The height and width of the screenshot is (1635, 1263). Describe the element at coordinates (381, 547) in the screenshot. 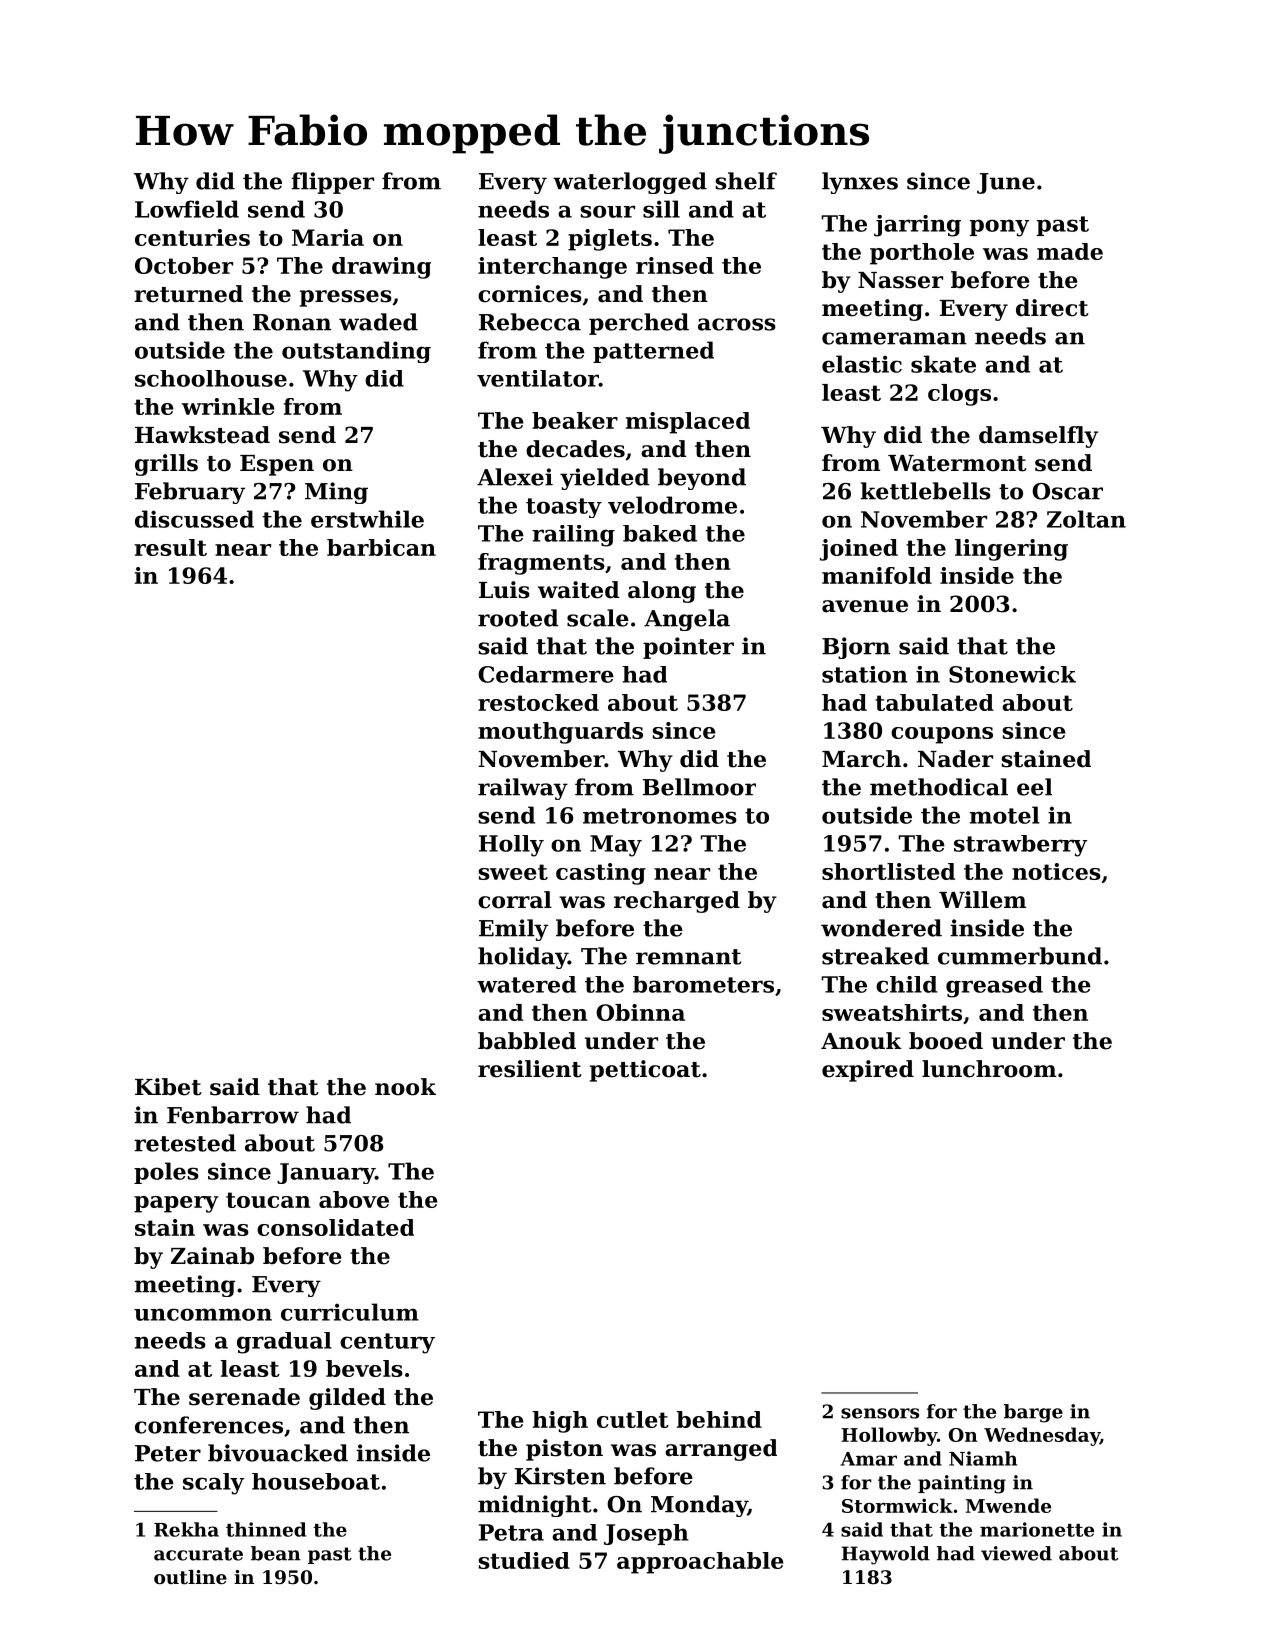

I see `barbican` at that location.
